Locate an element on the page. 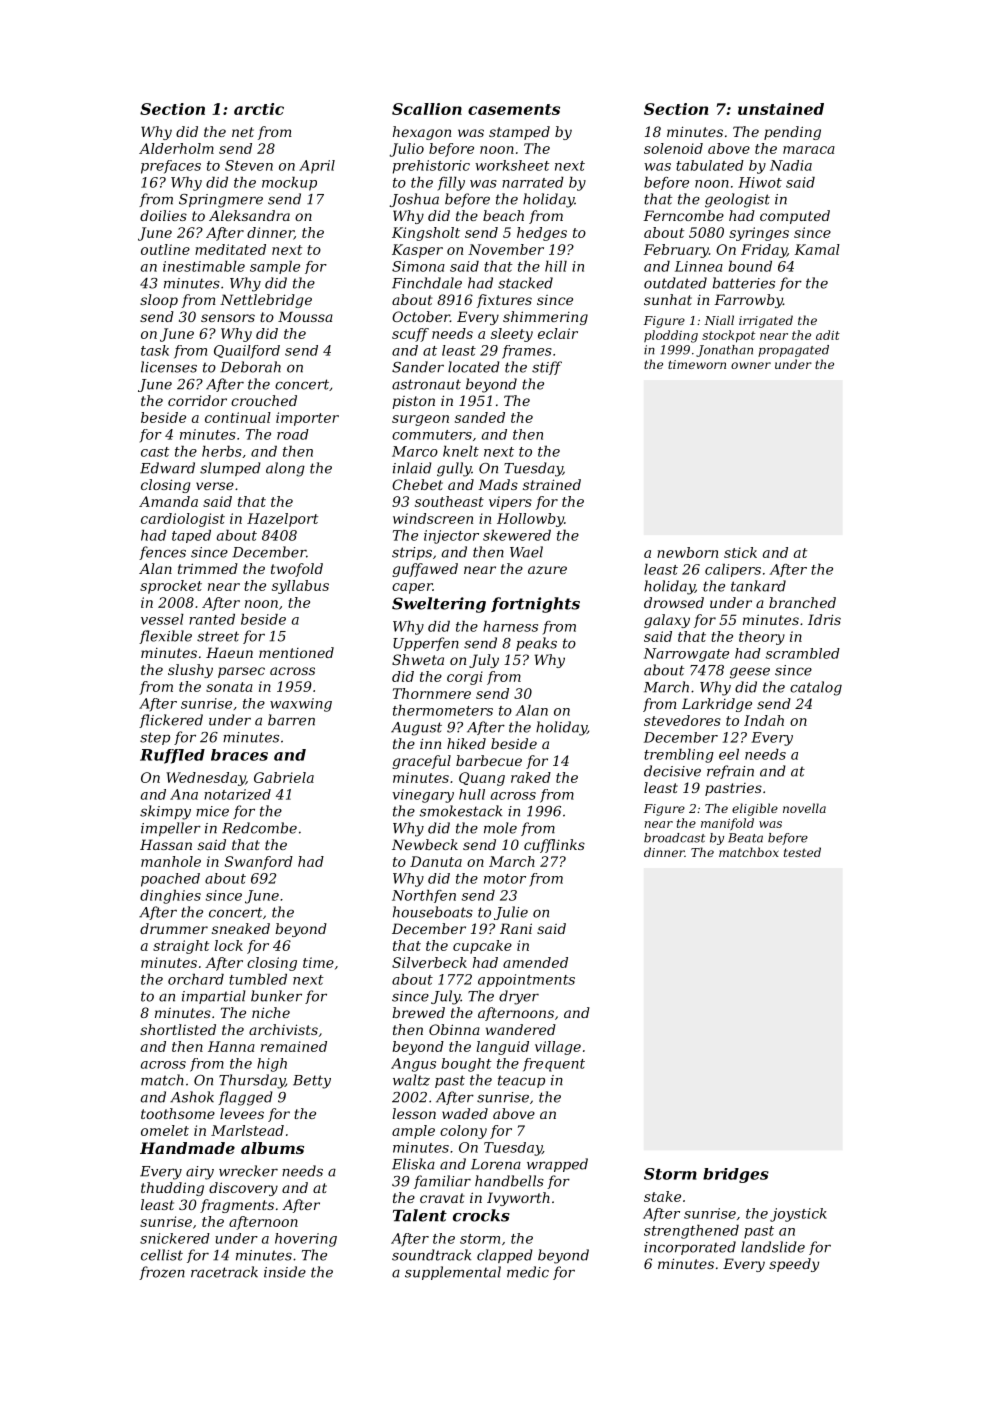  stiff is located at coordinates (547, 368).
